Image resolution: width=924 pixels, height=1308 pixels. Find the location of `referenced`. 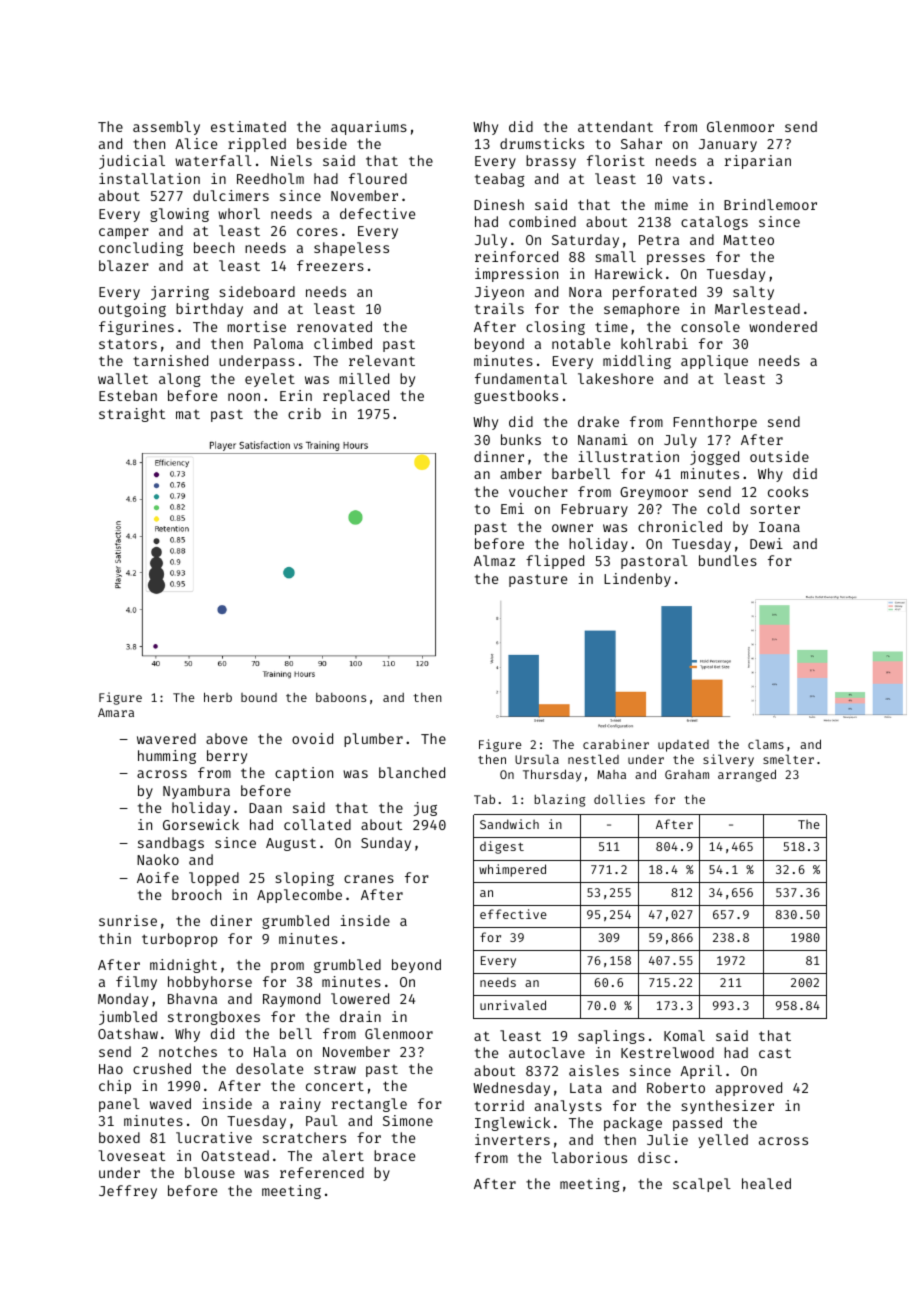

referenced is located at coordinates (322, 1172).
